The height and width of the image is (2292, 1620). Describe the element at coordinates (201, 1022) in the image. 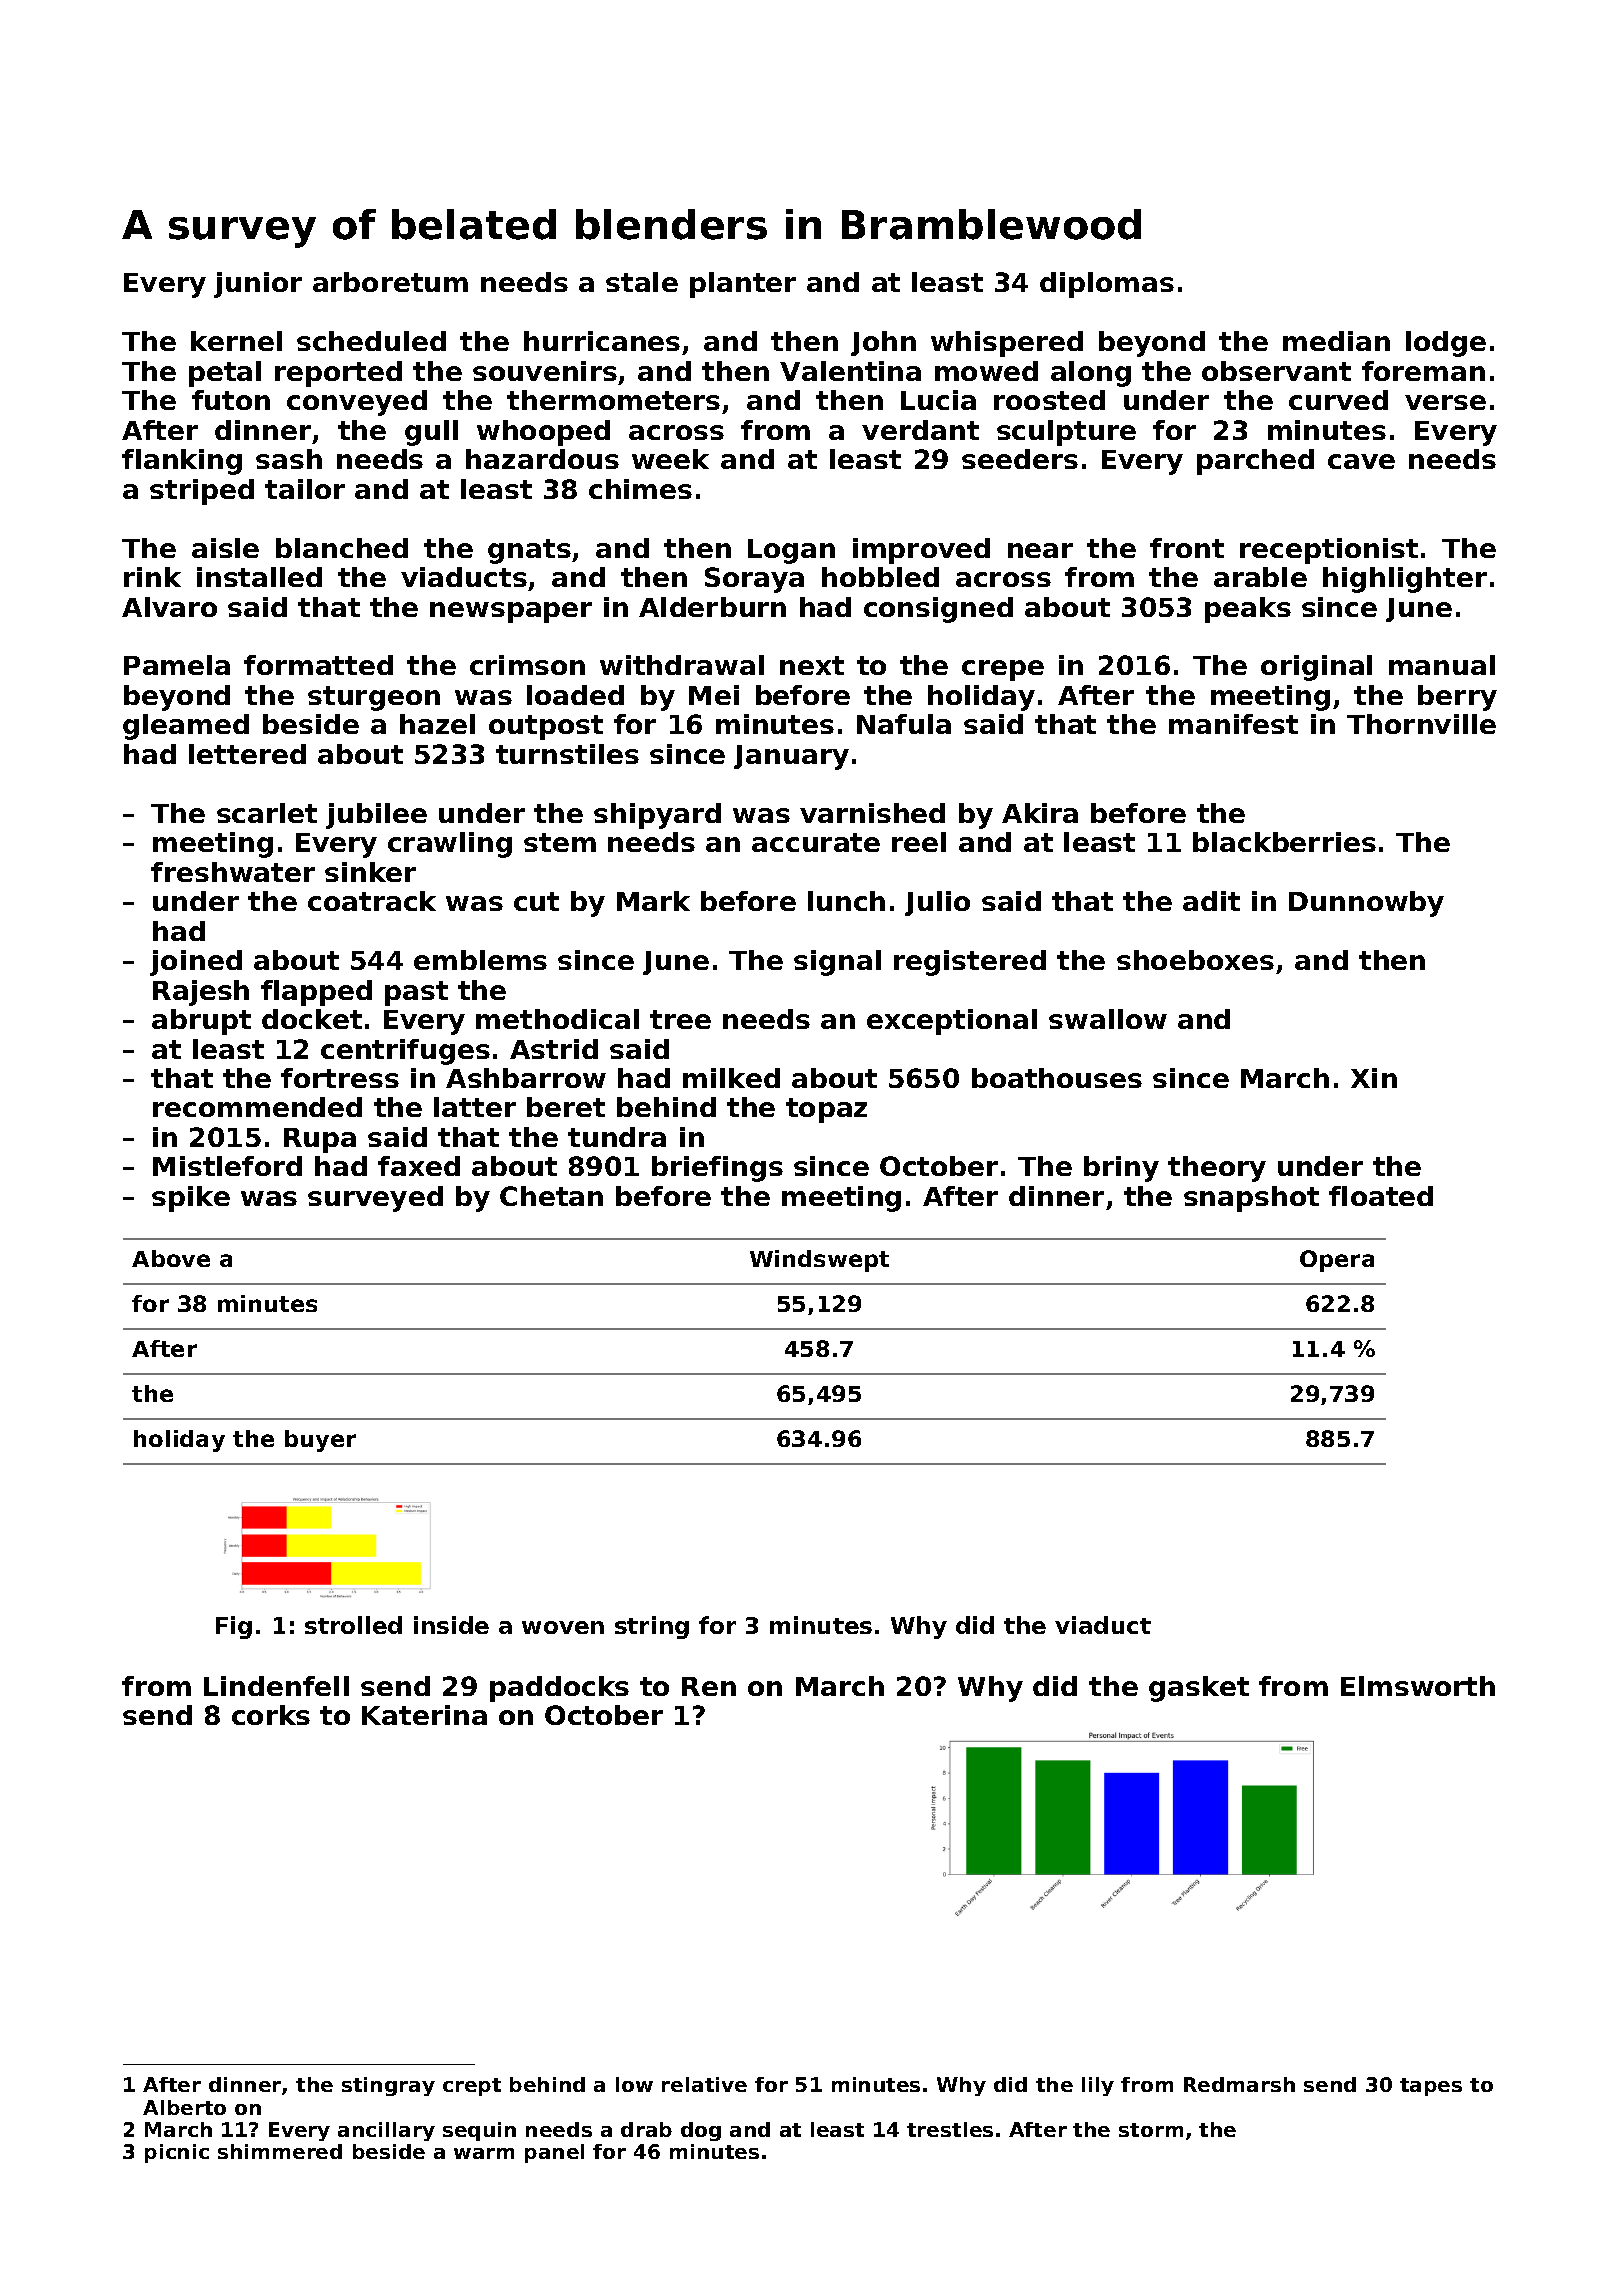

I see `abrupt` at that location.
